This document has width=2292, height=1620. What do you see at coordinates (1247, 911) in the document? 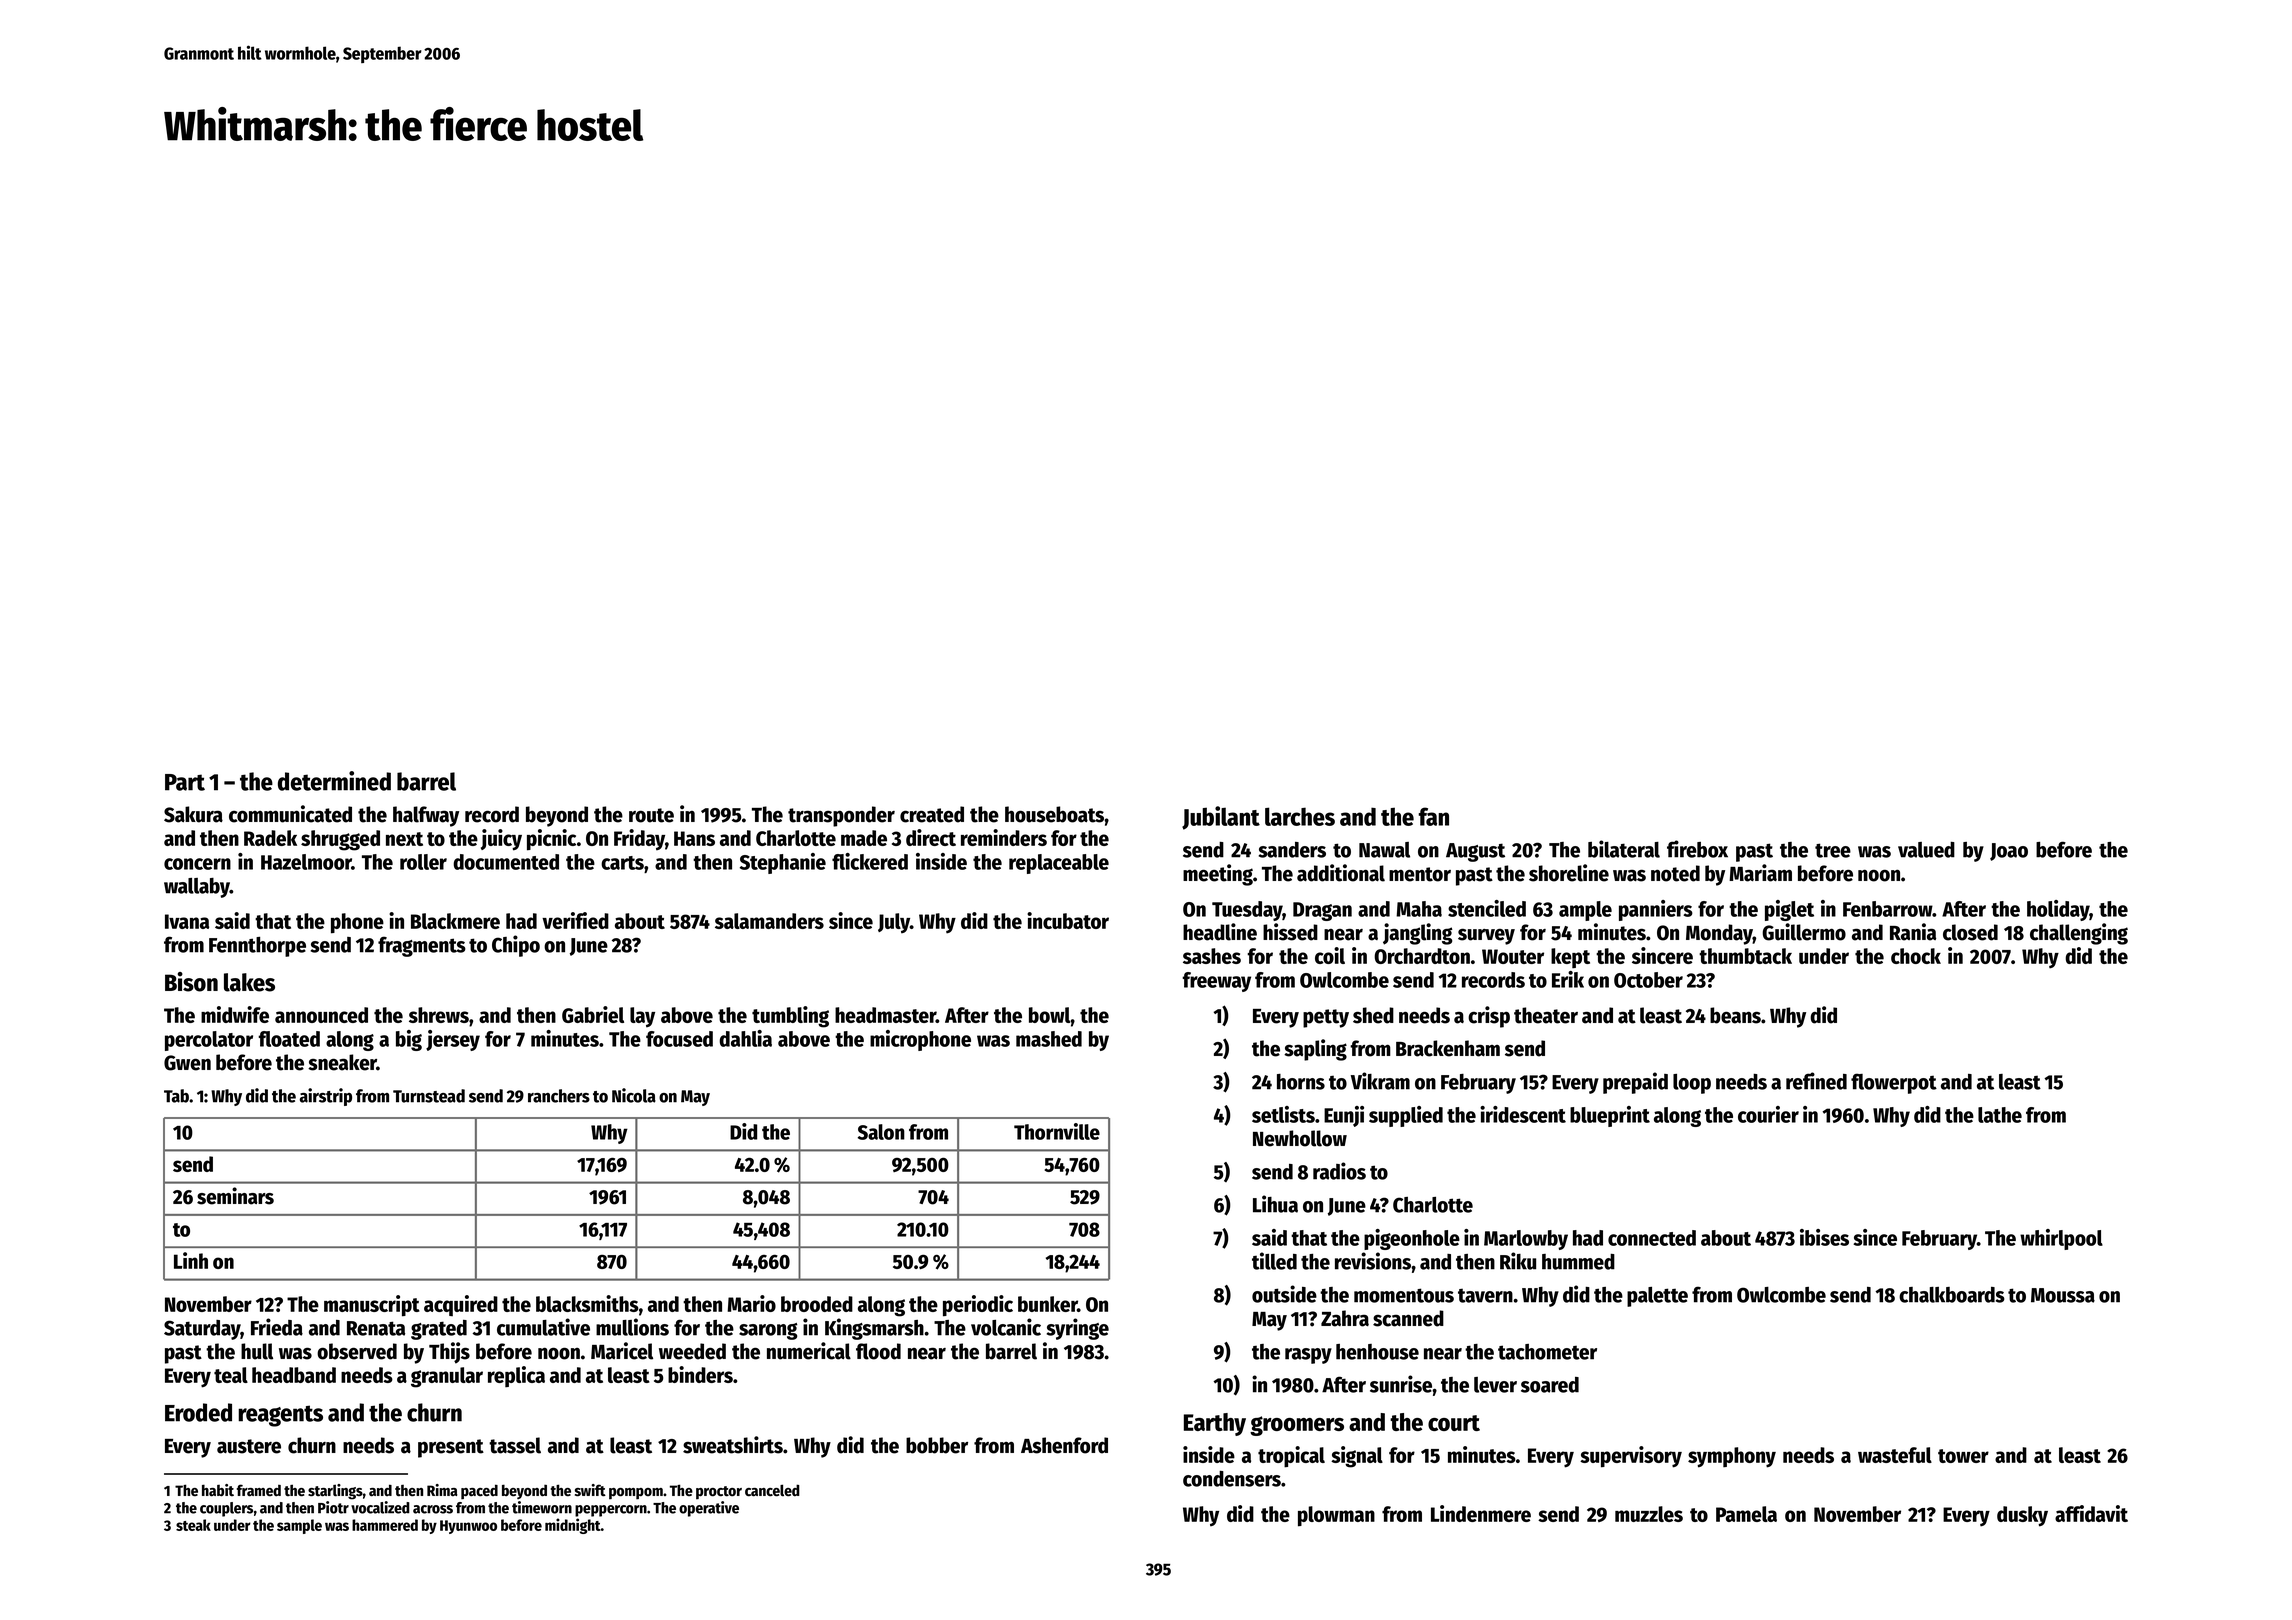
I see `Tuesday` at bounding box center [1247, 911].
